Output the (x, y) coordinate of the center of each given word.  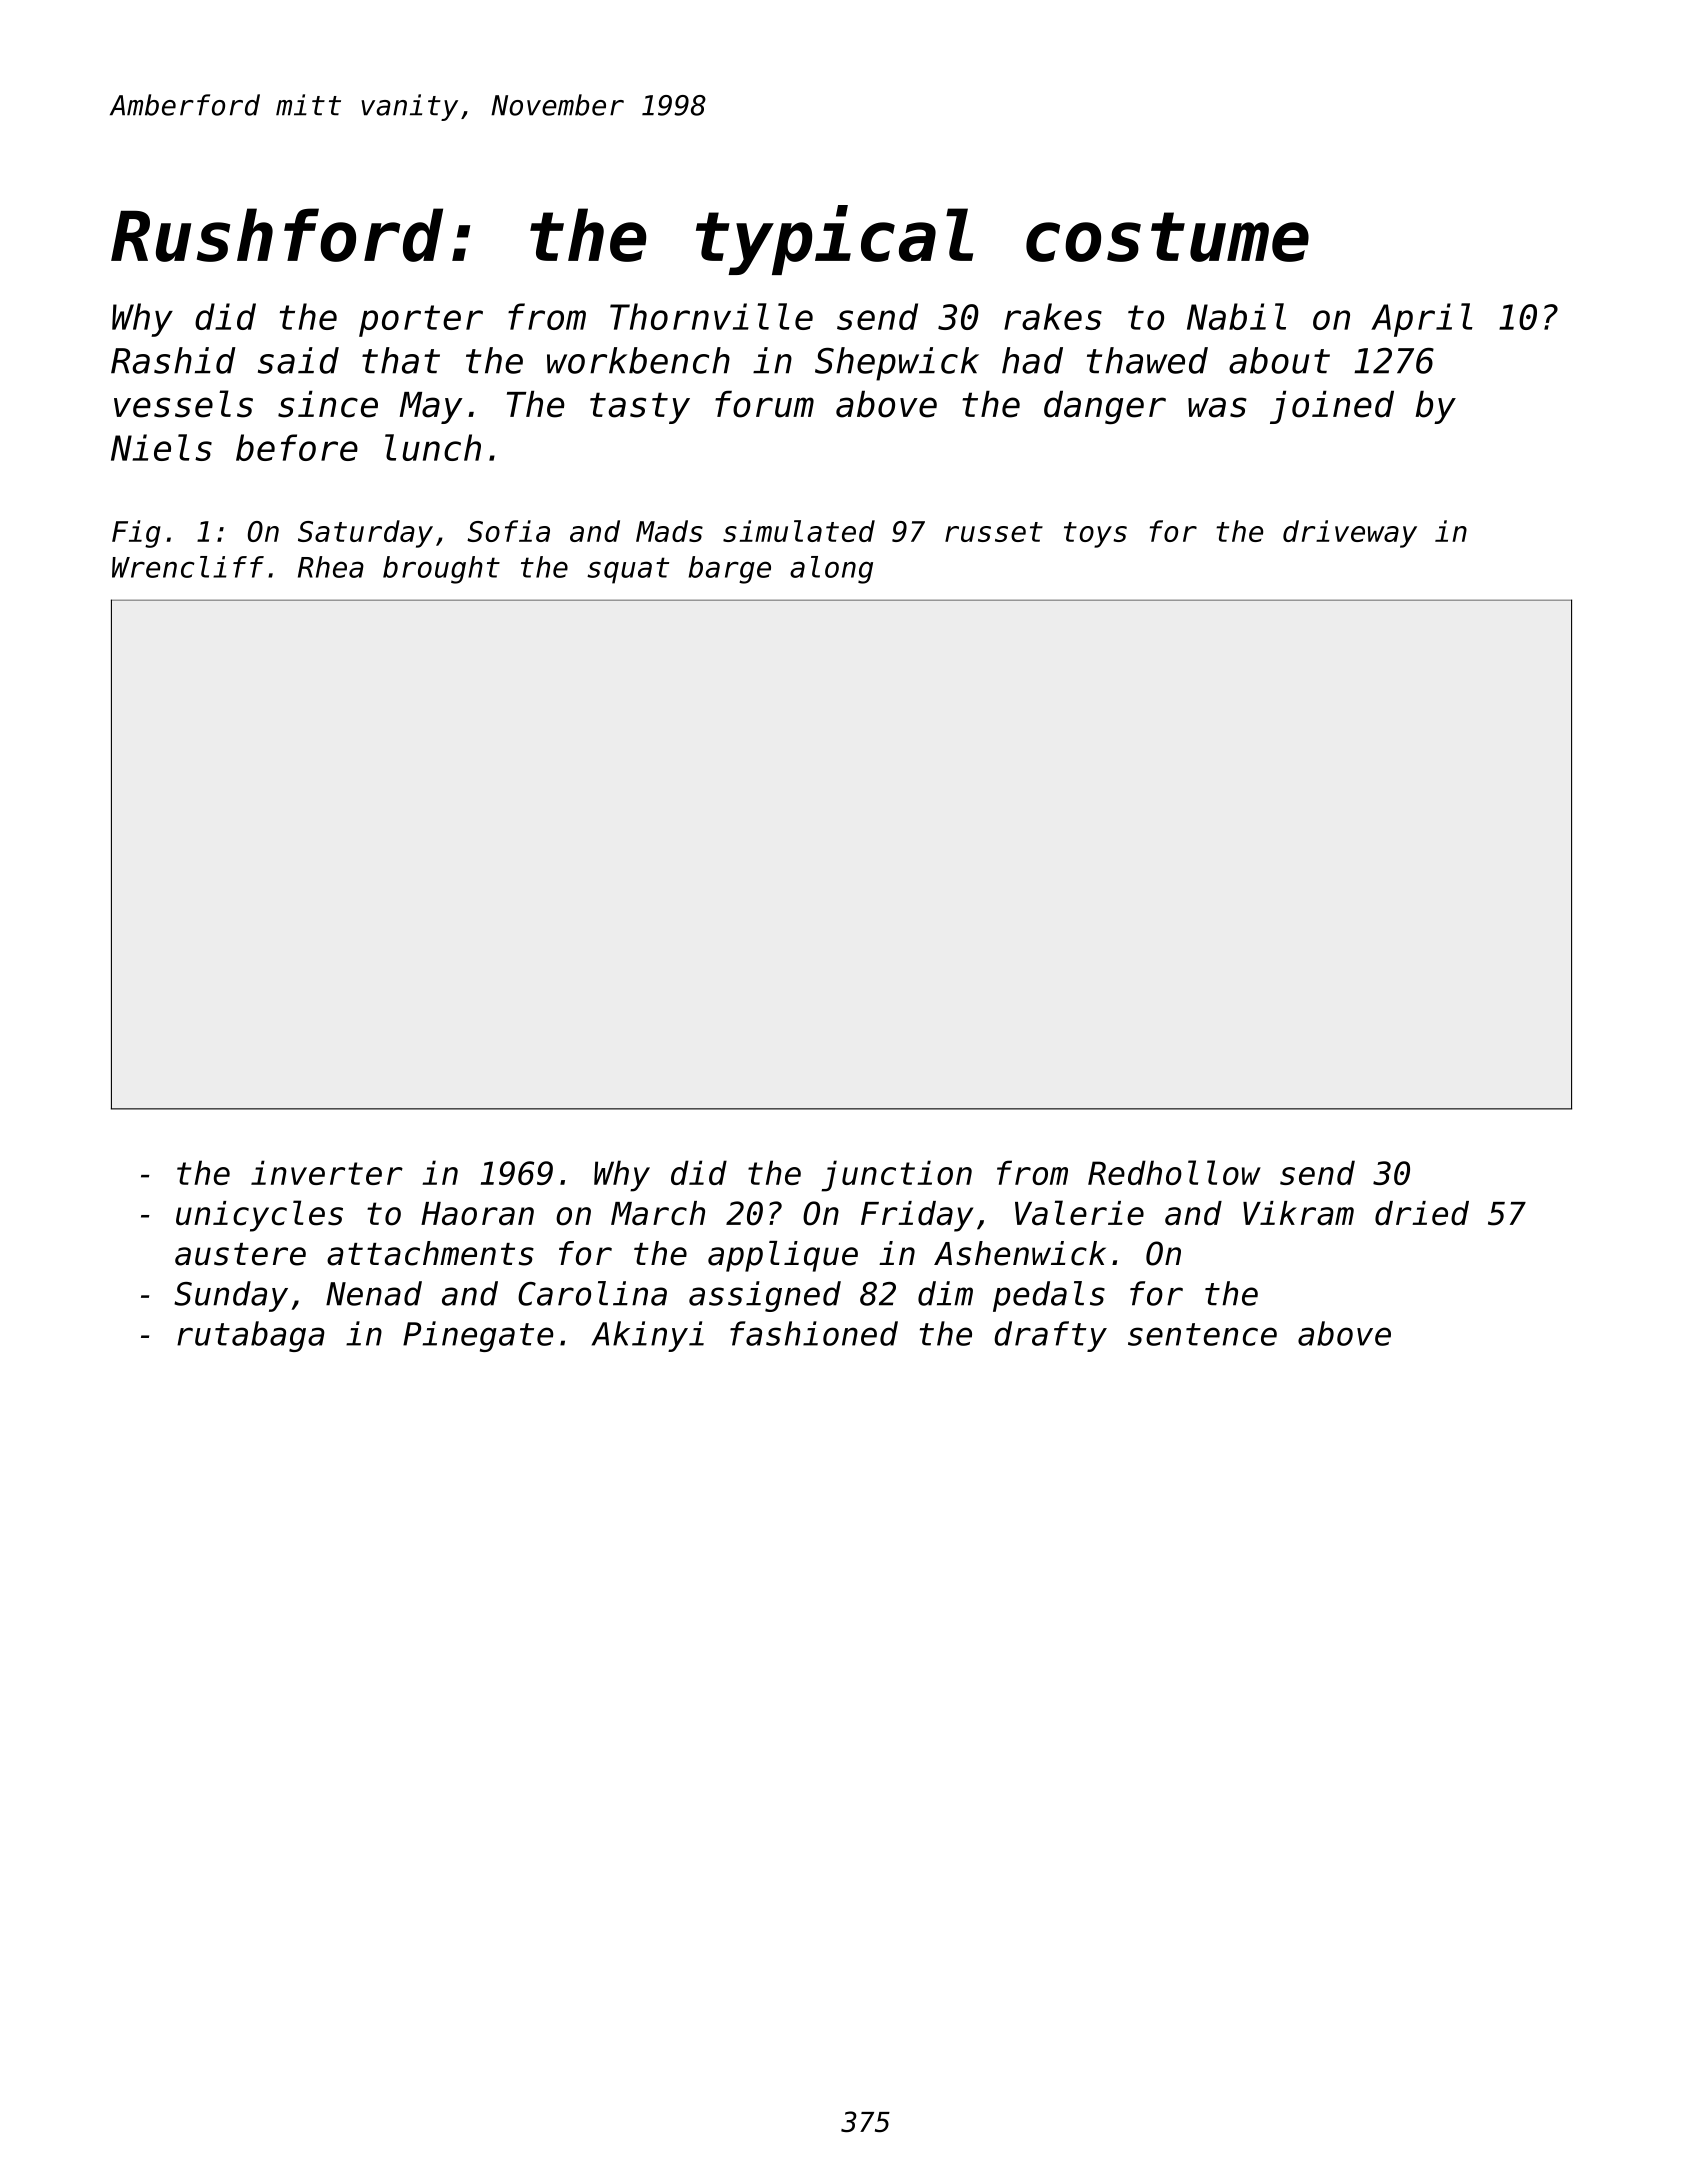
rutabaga (251, 1336)
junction (896, 1176)
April (1422, 320)
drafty (1050, 1336)
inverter (327, 1172)
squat (628, 570)
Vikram (1298, 1213)
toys (1095, 535)
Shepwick (897, 364)
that (401, 360)
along (831, 570)
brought (441, 570)
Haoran (477, 1214)
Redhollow (1174, 1172)
